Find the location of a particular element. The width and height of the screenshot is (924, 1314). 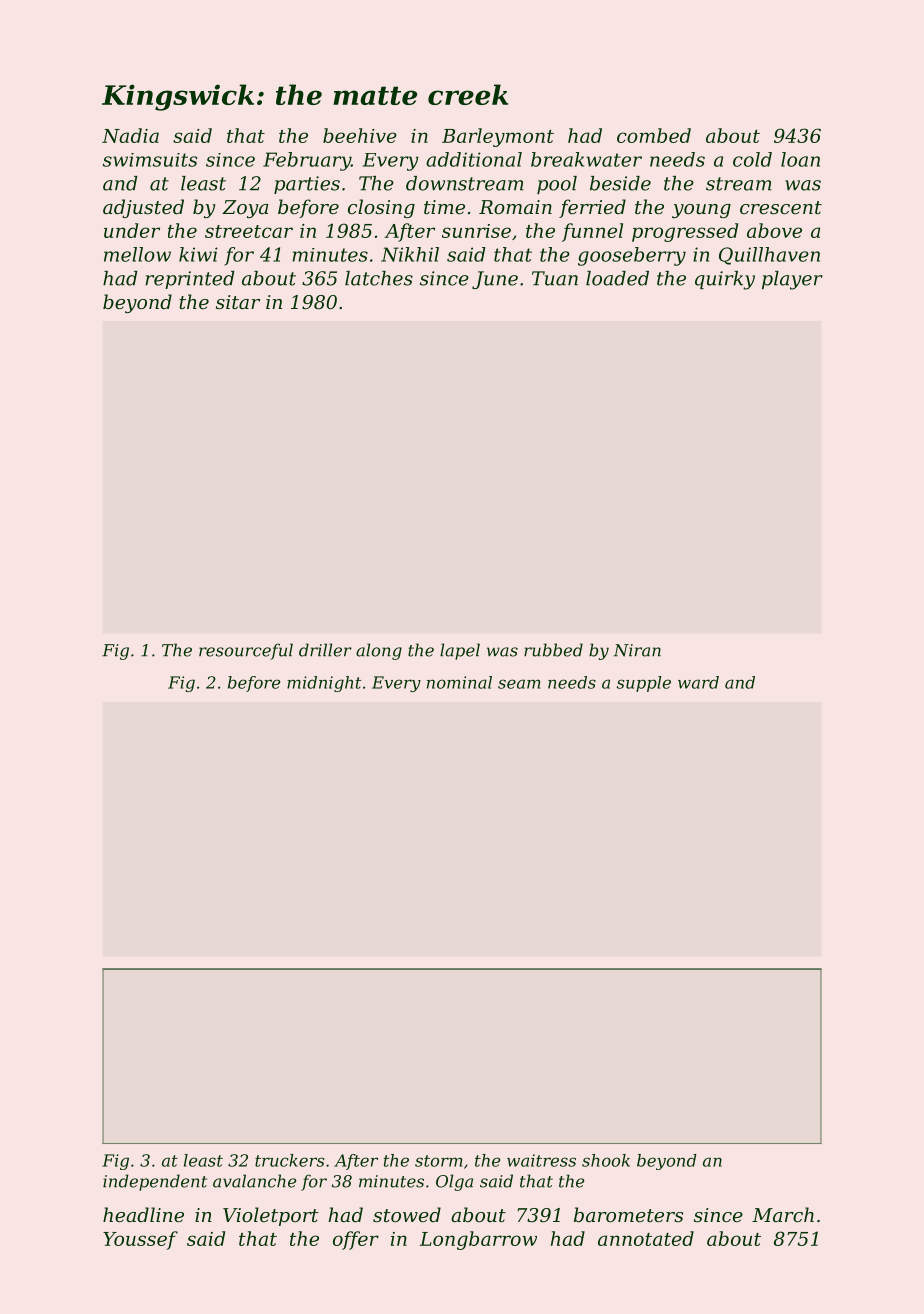

sitar is located at coordinates (238, 302).
